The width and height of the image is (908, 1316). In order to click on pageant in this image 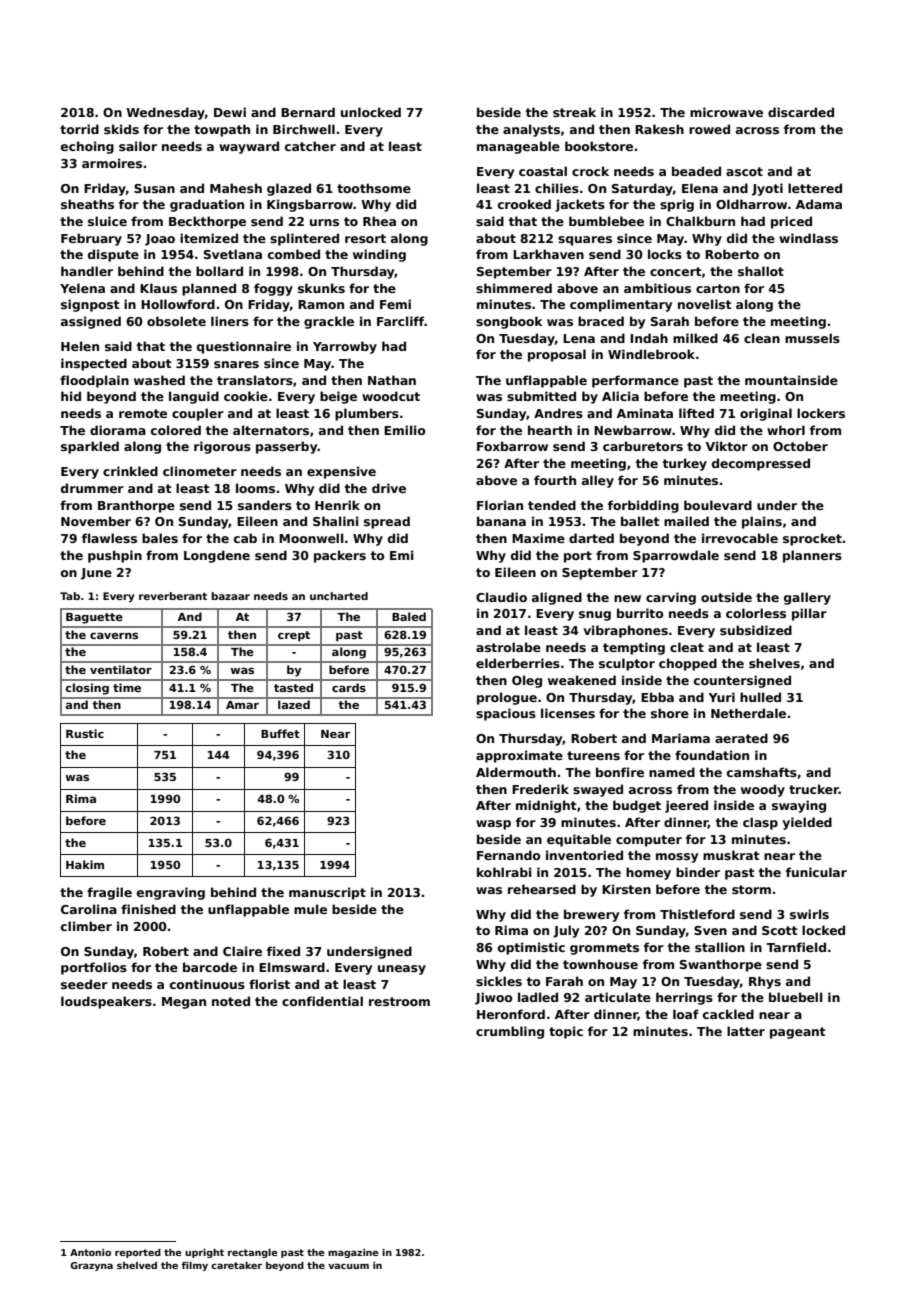, I will do `click(798, 1033)`.
